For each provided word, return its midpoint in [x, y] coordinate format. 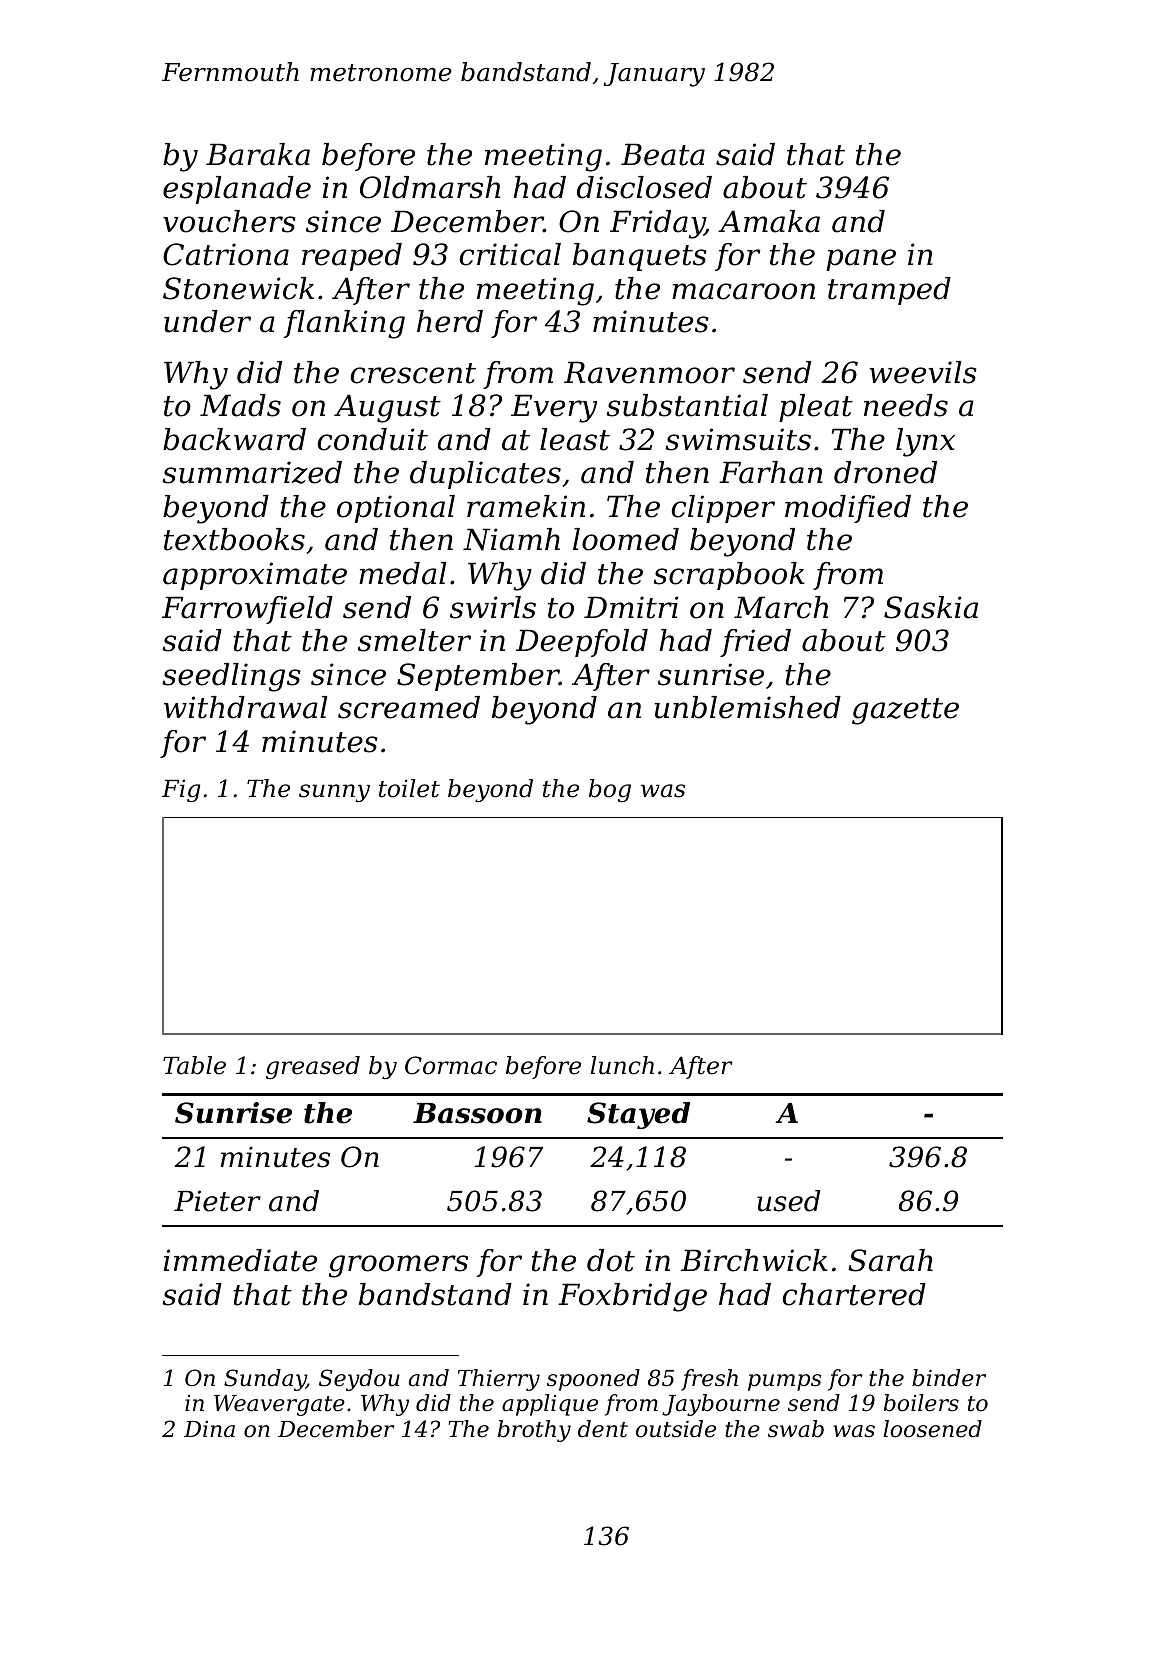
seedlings [231, 677]
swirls [493, 607]
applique [550, 1405]
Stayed [638, 1115]
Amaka [769, 221]
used [789, 1201]
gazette [905, 711]
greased [313, 1067]
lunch [622, 1065]
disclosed [644, 187]
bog [610, 790]
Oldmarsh [430, 187]
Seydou [359, 1380]
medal [402, 573]
